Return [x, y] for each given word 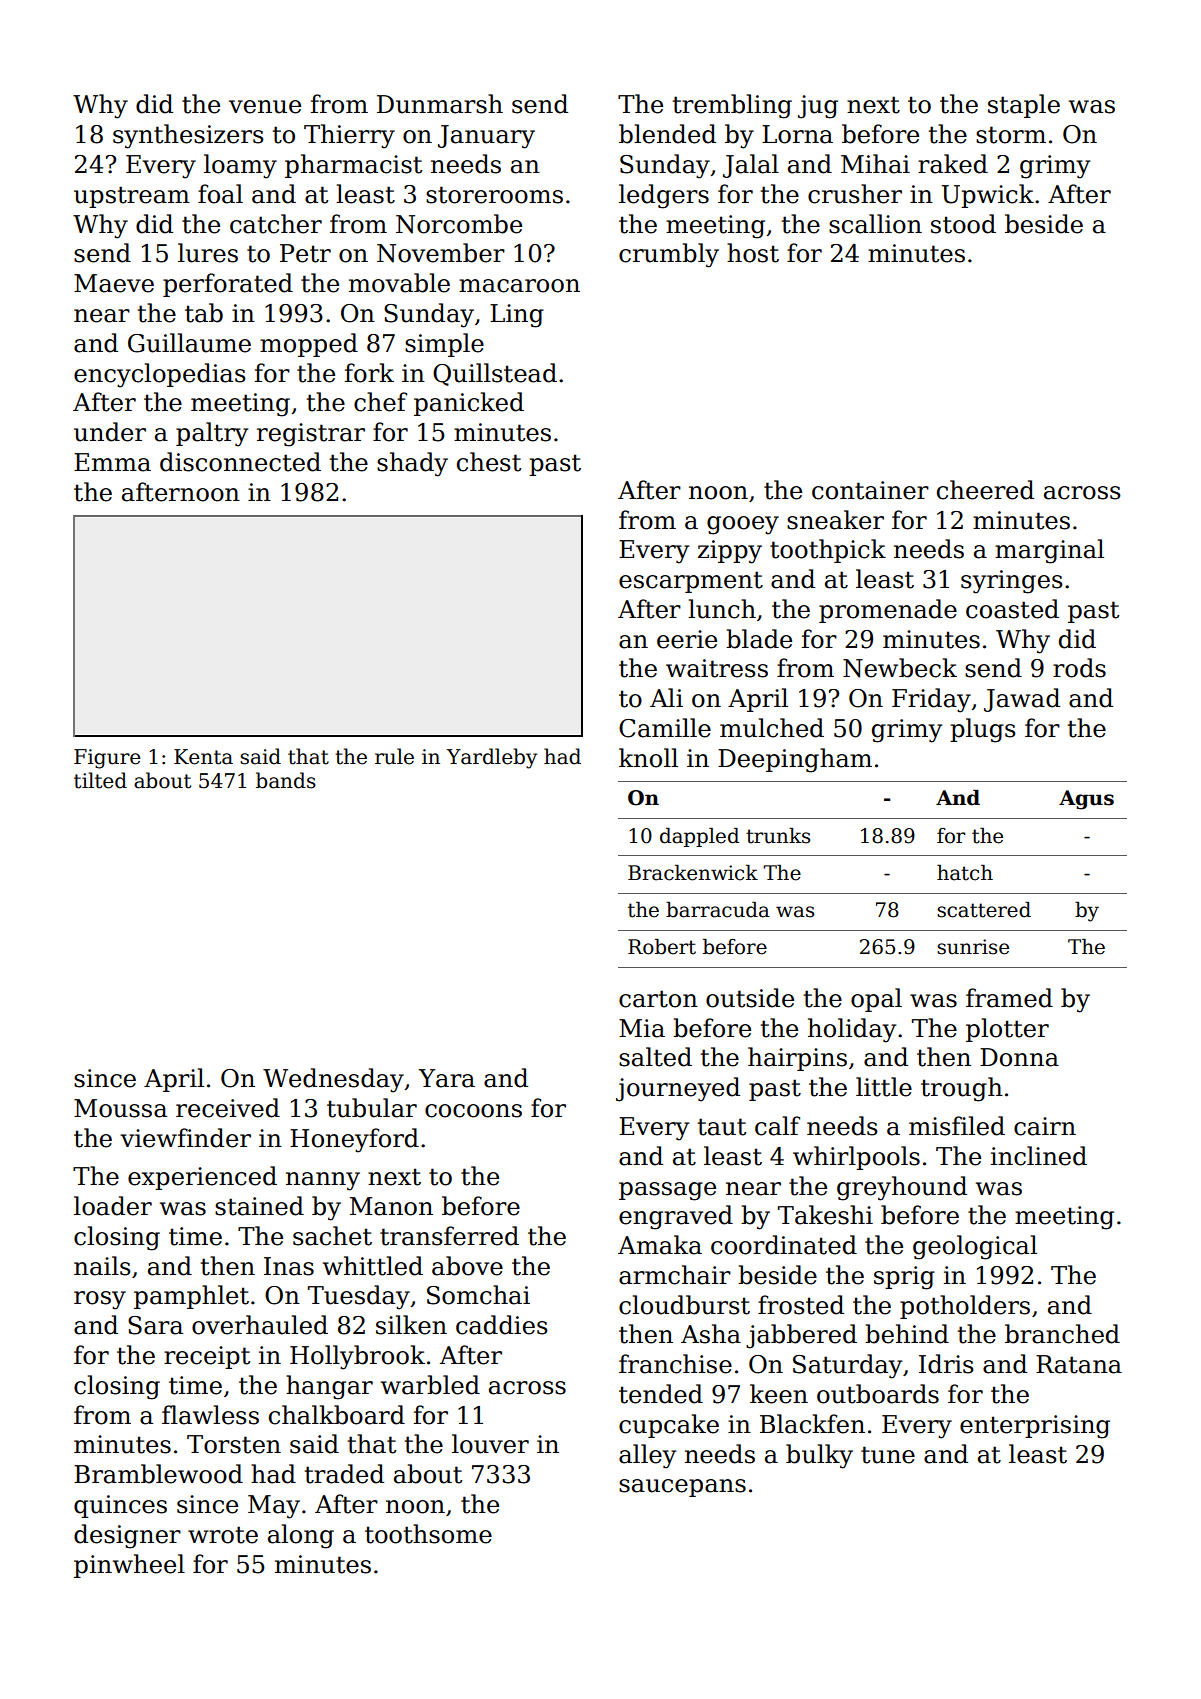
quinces [120, 1506]
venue [265, 107]
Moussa [120, 1108]
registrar [311, 435]
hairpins [797, 1059]
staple [1024, 106]
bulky [819, 1456]
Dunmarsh [440, 104]
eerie [687, 639]
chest [489, 462]
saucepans [682, 1488]
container [870, 490]
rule [394, 756]
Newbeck [900, 668]
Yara [446, 1078]
